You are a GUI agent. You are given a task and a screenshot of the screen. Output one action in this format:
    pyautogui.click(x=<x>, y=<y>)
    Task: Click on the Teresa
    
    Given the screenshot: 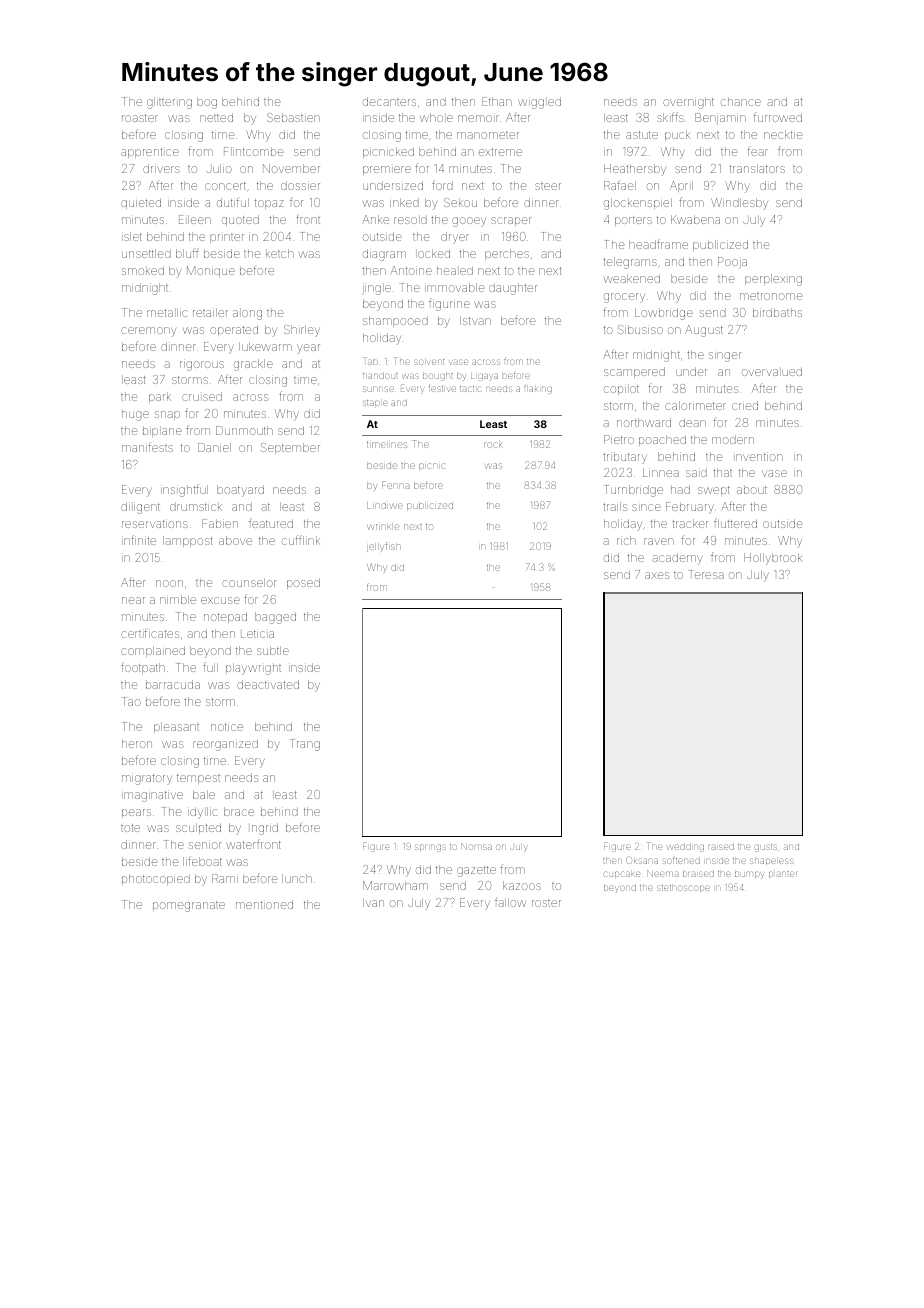 What is the action you would take?
    pyautogui.click(x=707, y=574)
